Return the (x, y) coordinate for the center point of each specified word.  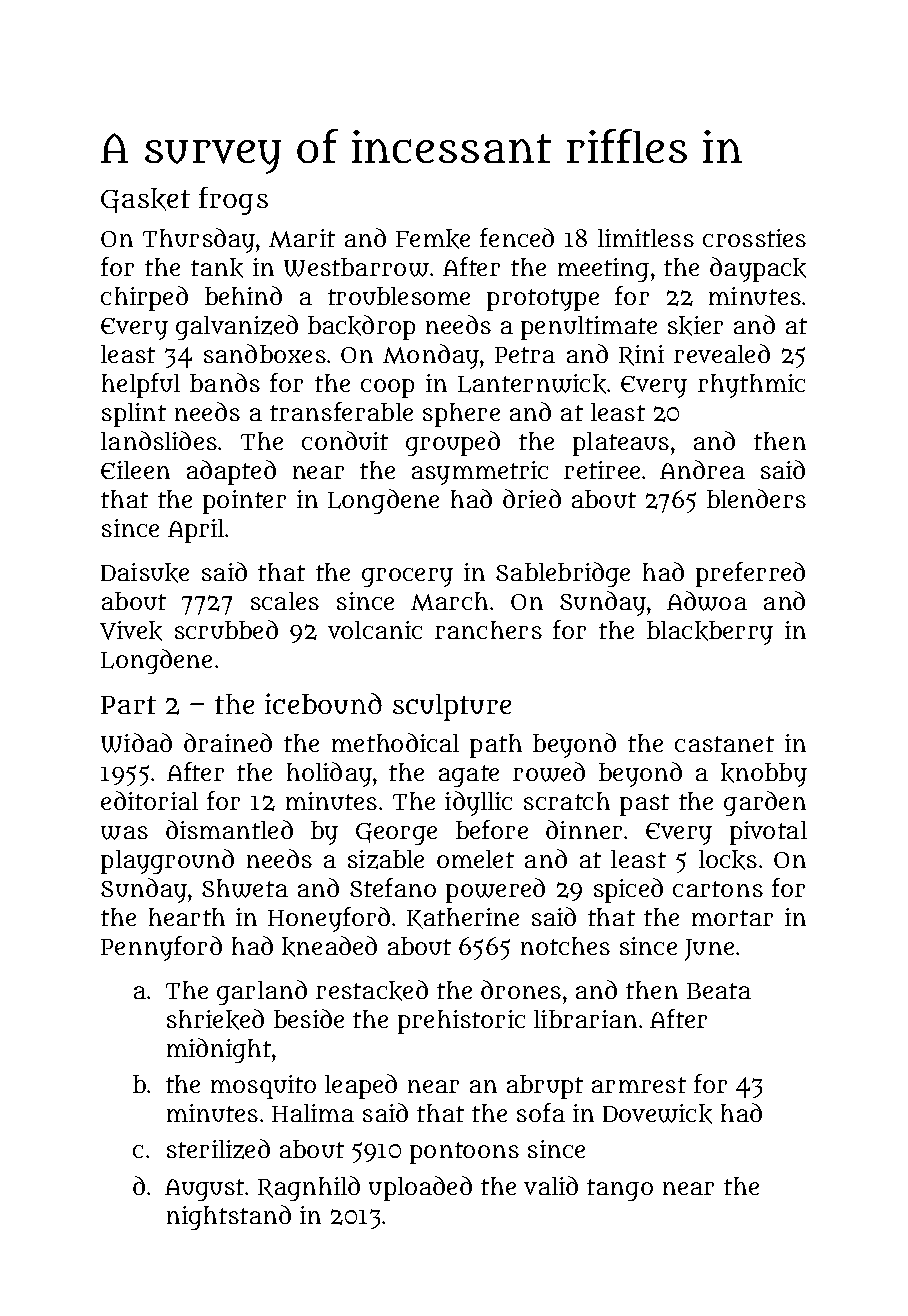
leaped (361, 1086)
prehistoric (461, 1022)
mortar (732, 918)
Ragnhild (309, 1188)
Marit (302, 238)
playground (167, 861)
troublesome (399, 296)
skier (695, 326)
